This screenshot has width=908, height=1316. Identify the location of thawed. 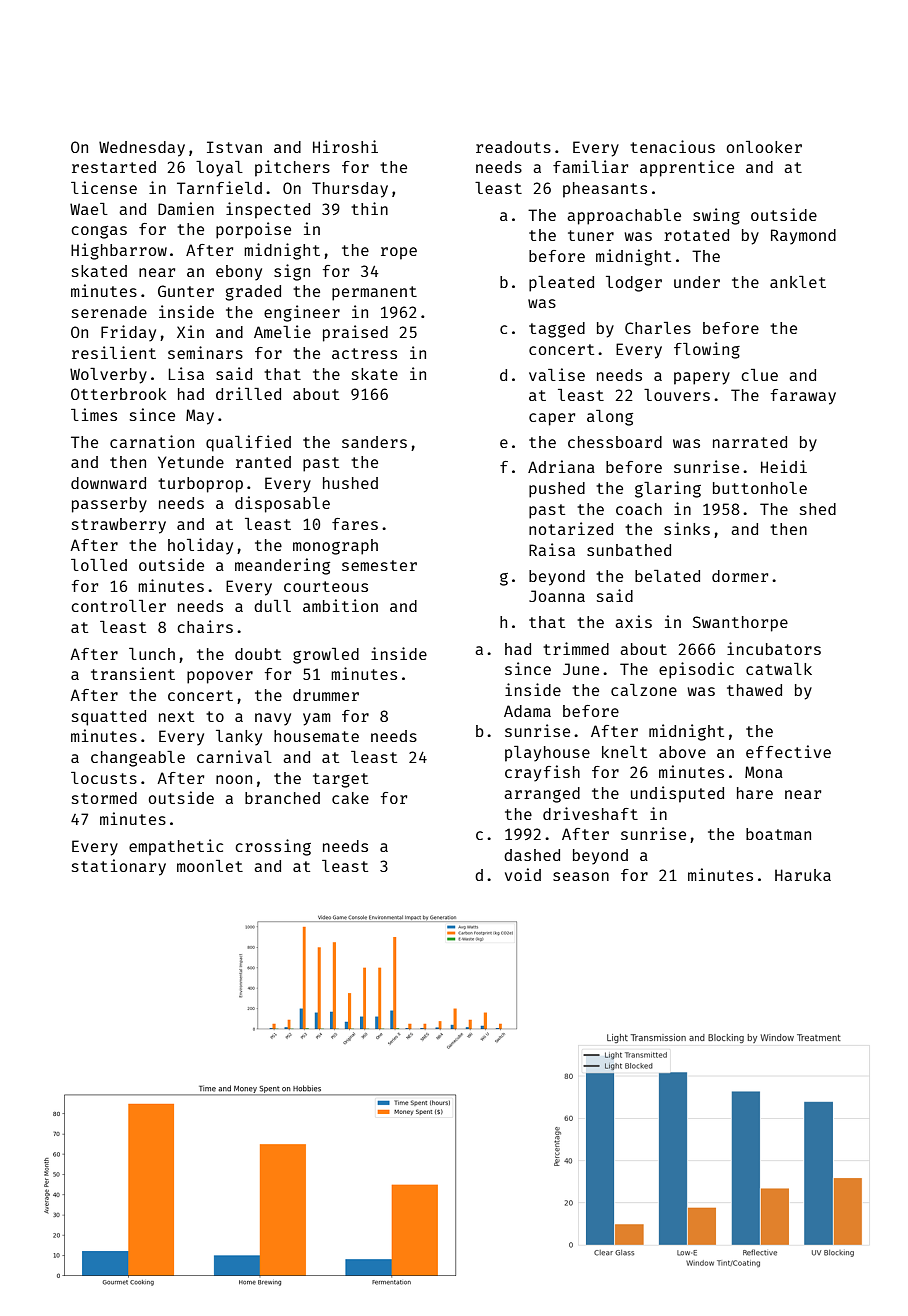
(754, 690).
